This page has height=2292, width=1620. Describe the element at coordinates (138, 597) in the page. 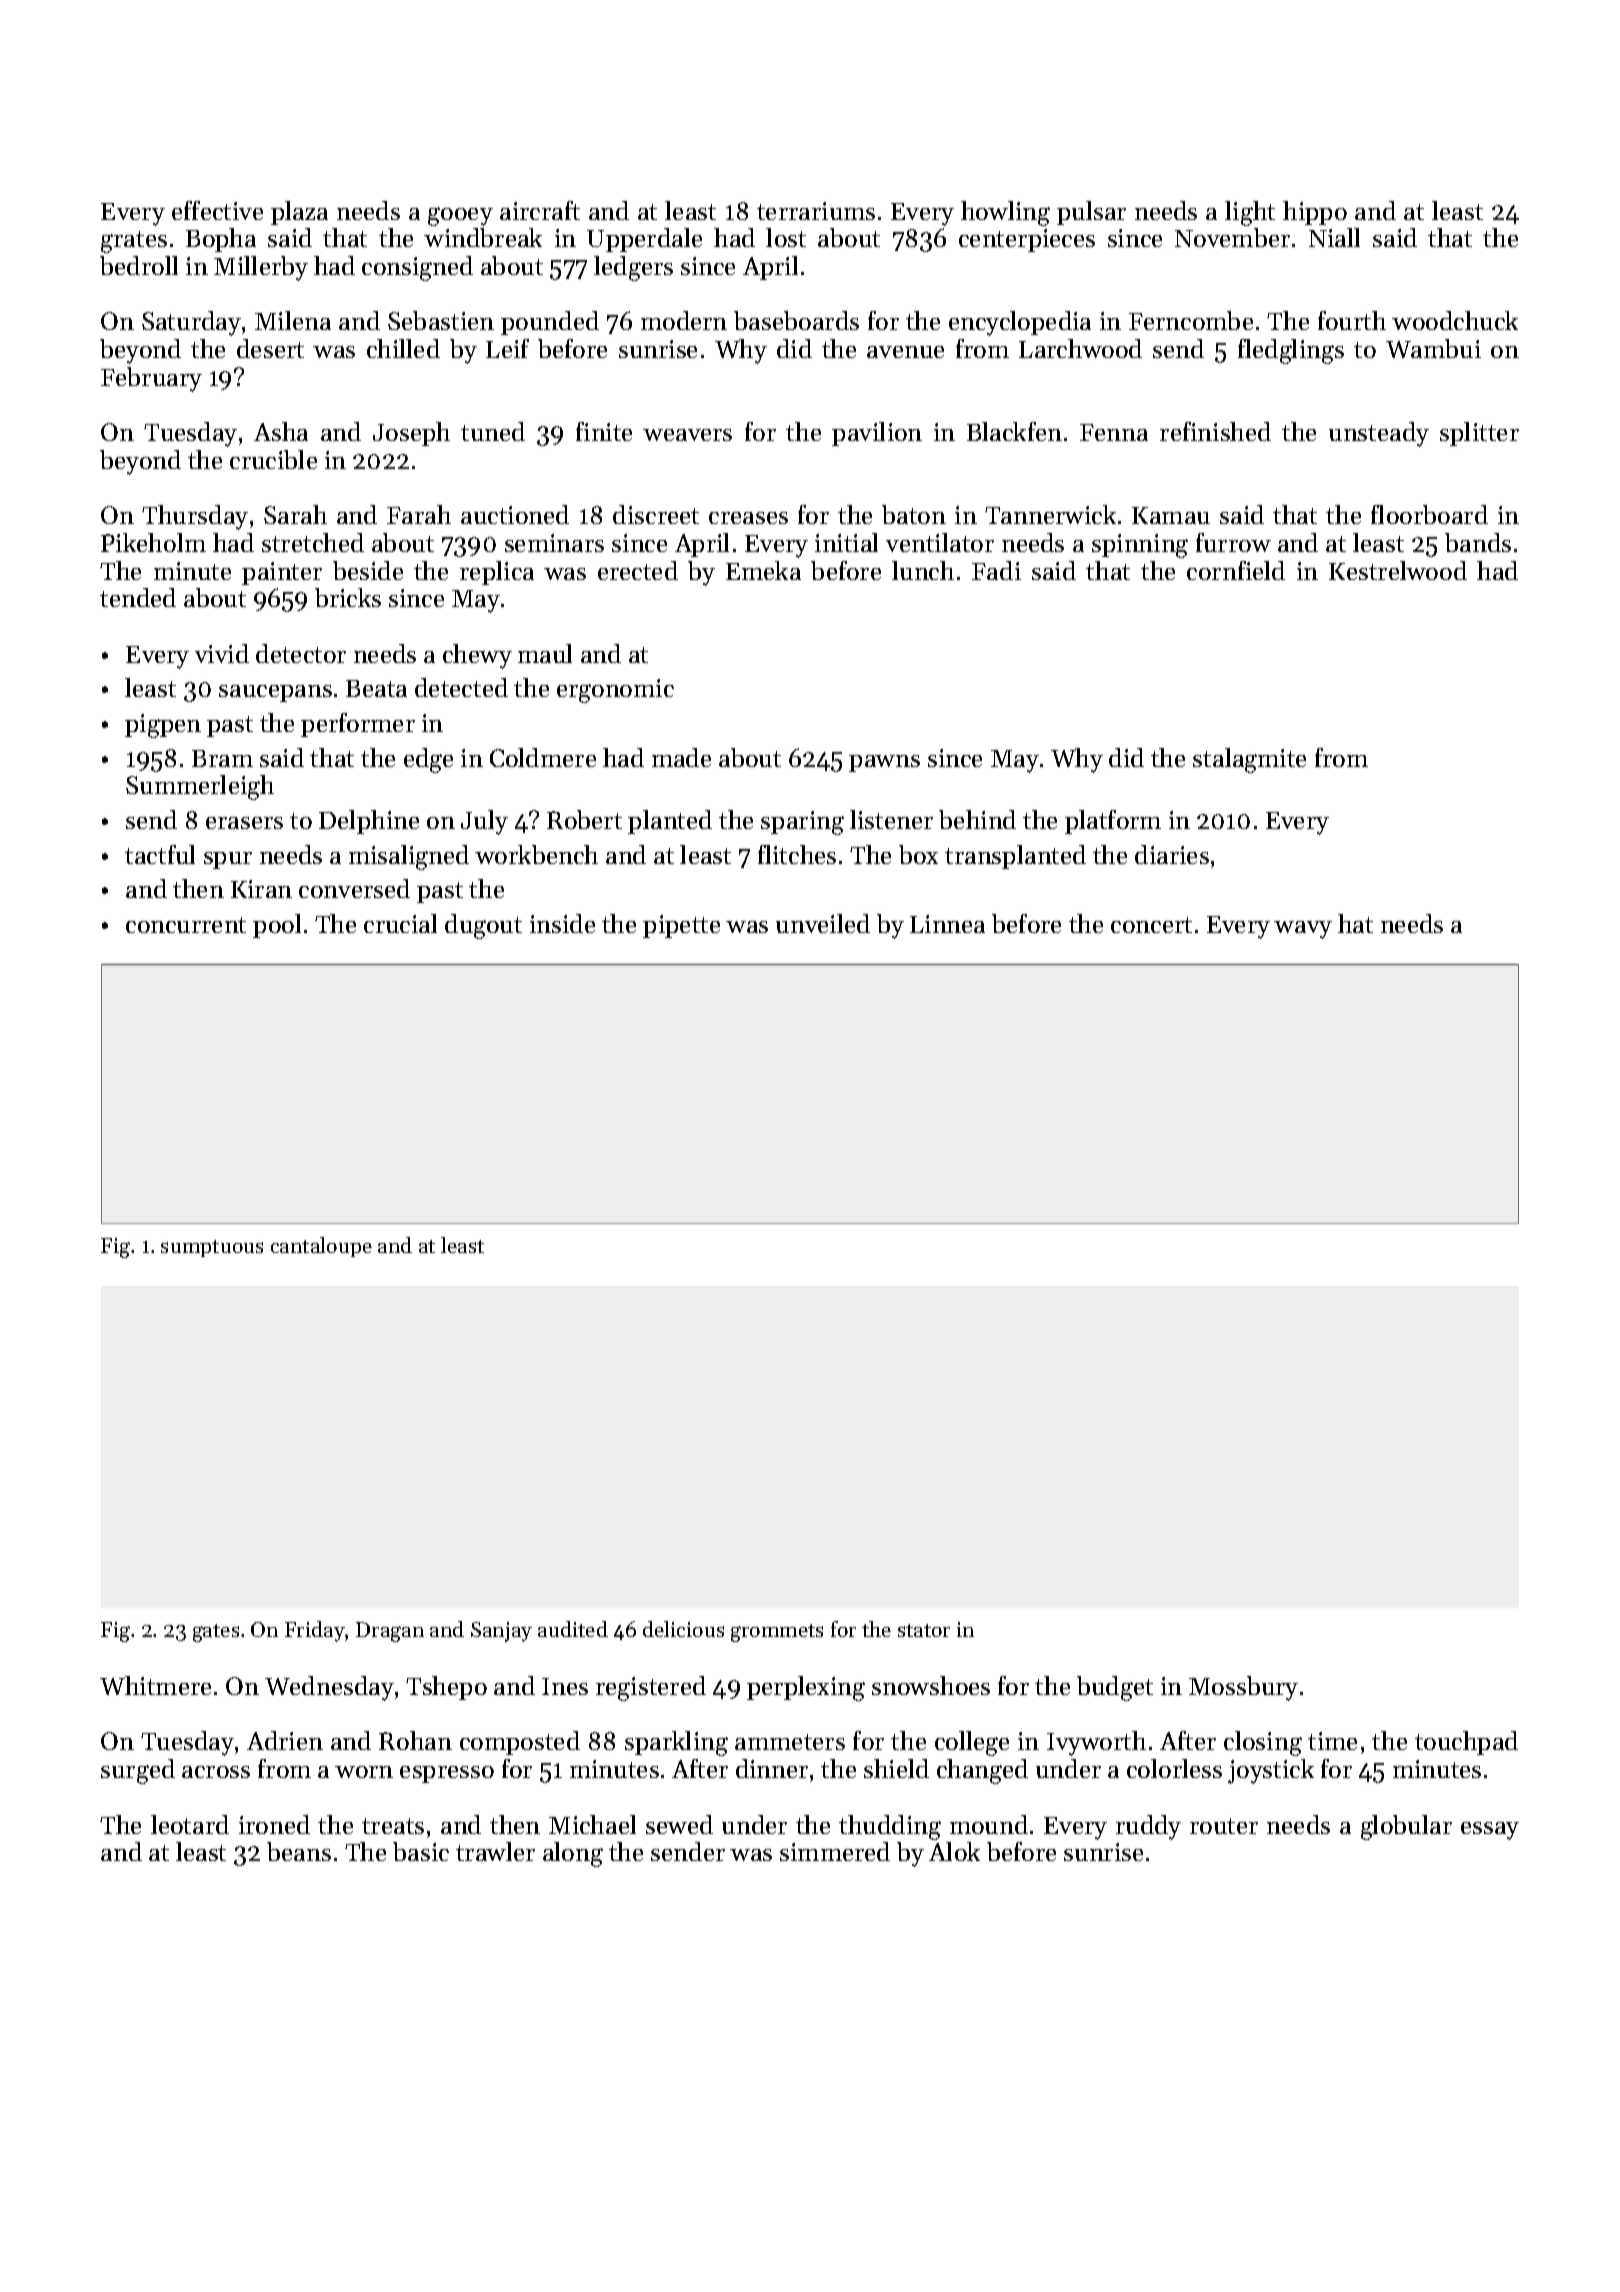

I see `tended` at that location.
